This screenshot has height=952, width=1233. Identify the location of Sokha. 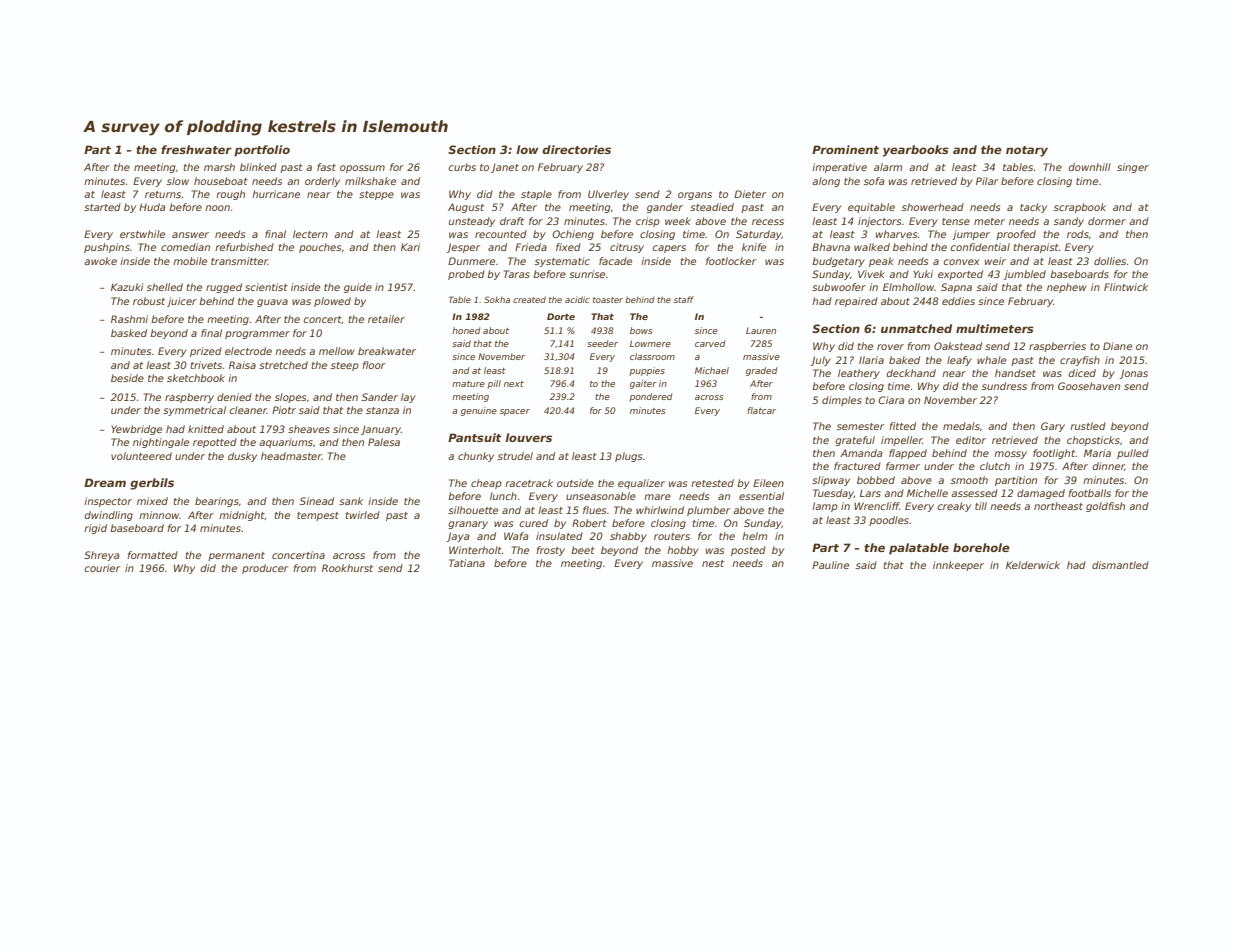
(497, 299).
